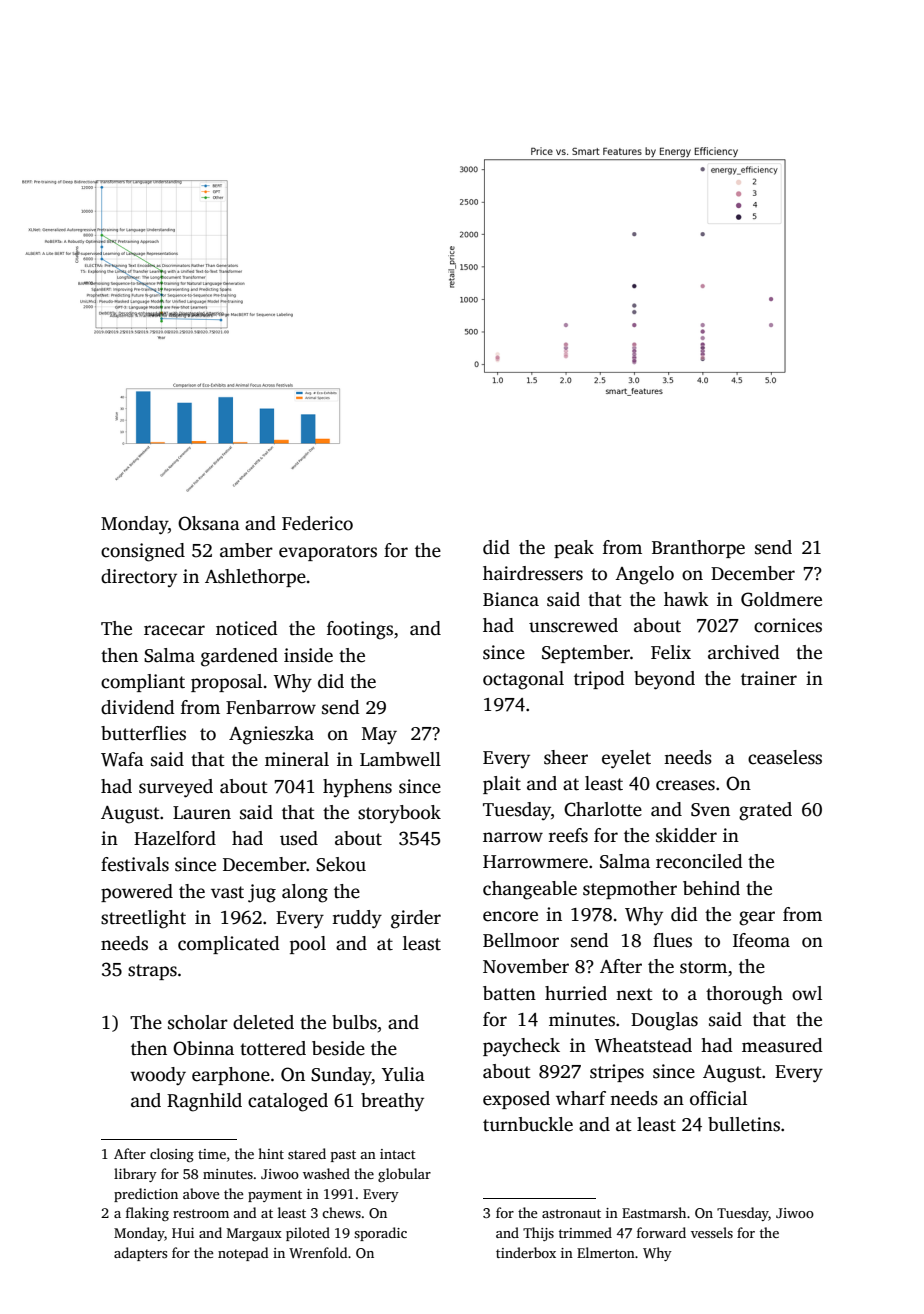  Describe the element at coordinates (243, 1254) in the screenshot. I see `notepad` at that location.
